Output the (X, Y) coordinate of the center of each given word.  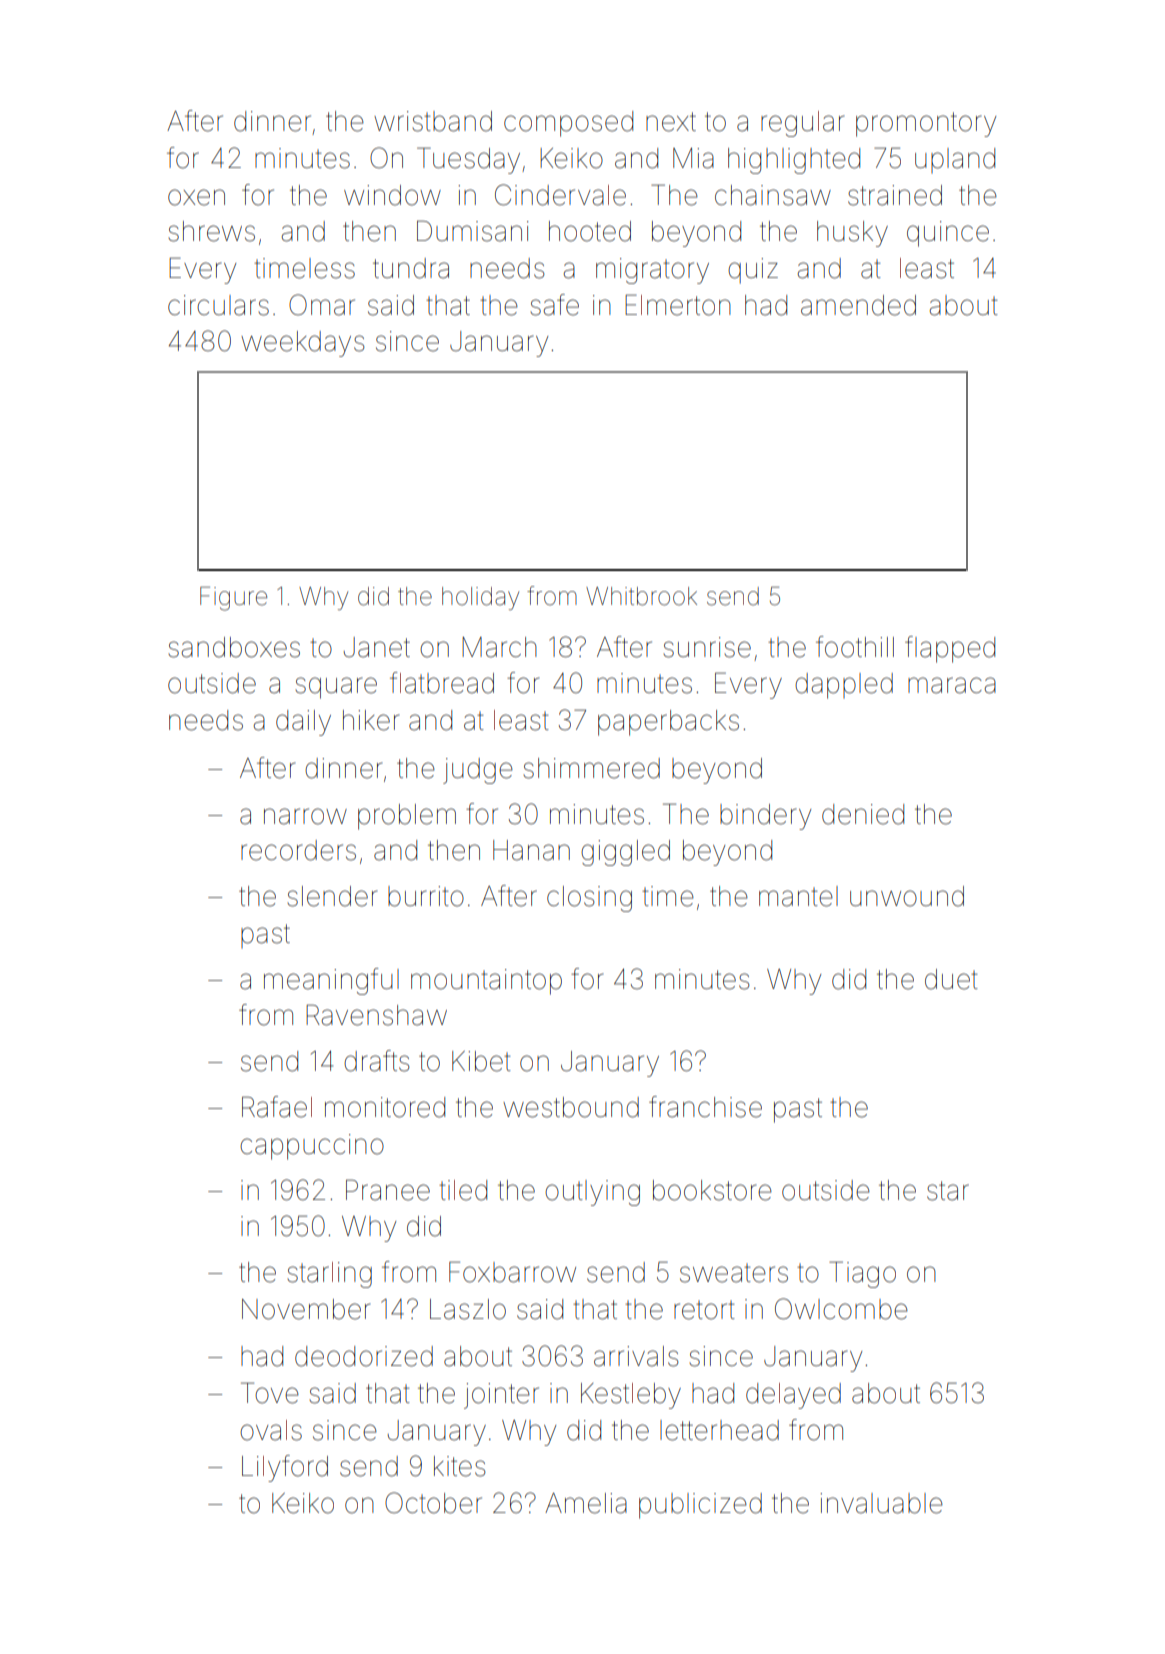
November (306, 1309)
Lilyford (285, 1468)
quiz (753, 271)
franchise (705, 1107)
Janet (377, 647)
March (499, 647)
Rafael (277, 1107)
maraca (952, 685)
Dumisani (472, 231)
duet (951, 979)
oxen (196, 197)
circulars (218, 305)
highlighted (794, 161)
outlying (592, 1193)
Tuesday (468, 160)
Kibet (481, 1061)
